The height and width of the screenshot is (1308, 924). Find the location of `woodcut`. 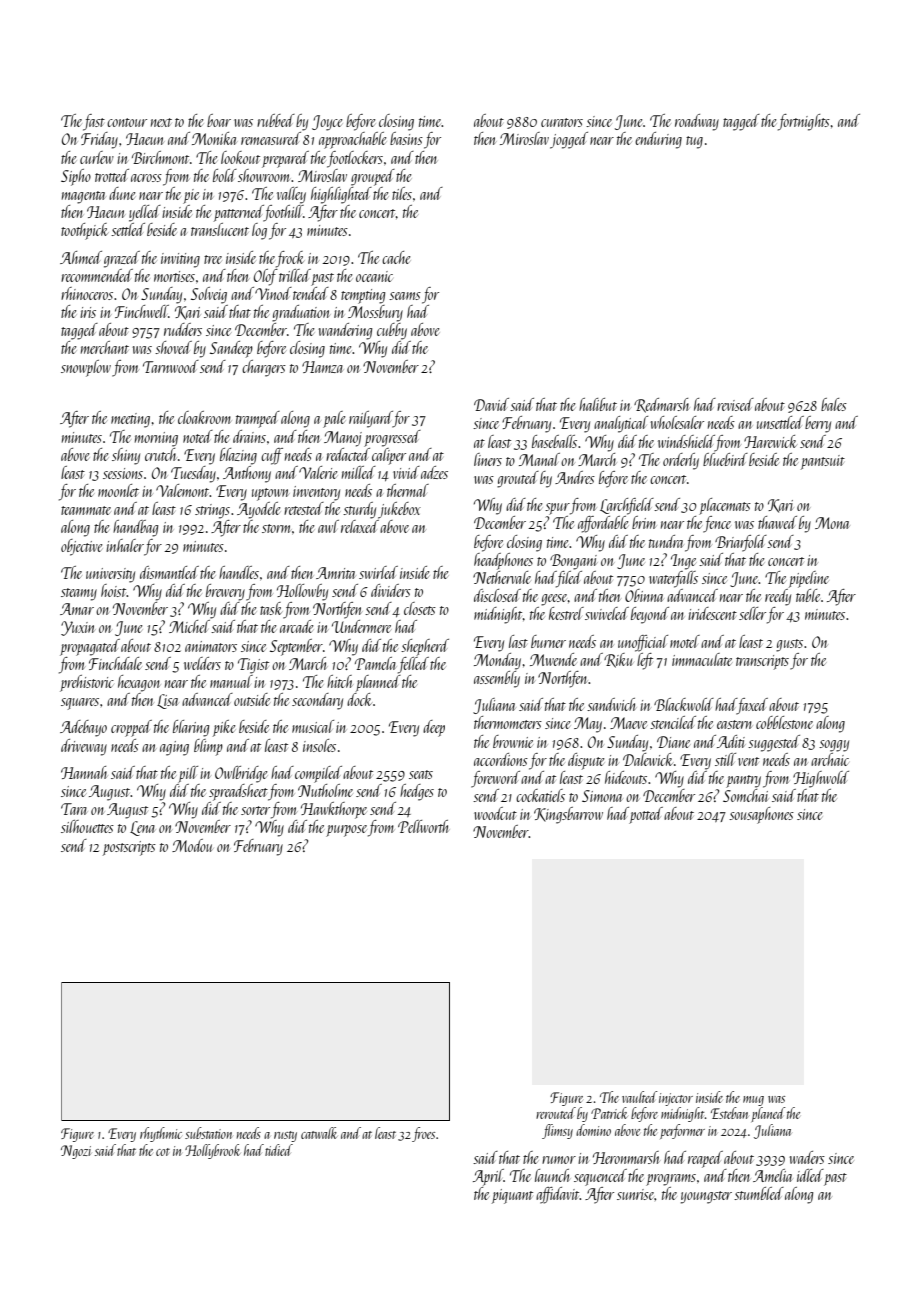

woodcut is located at coordinates (495, 813).
